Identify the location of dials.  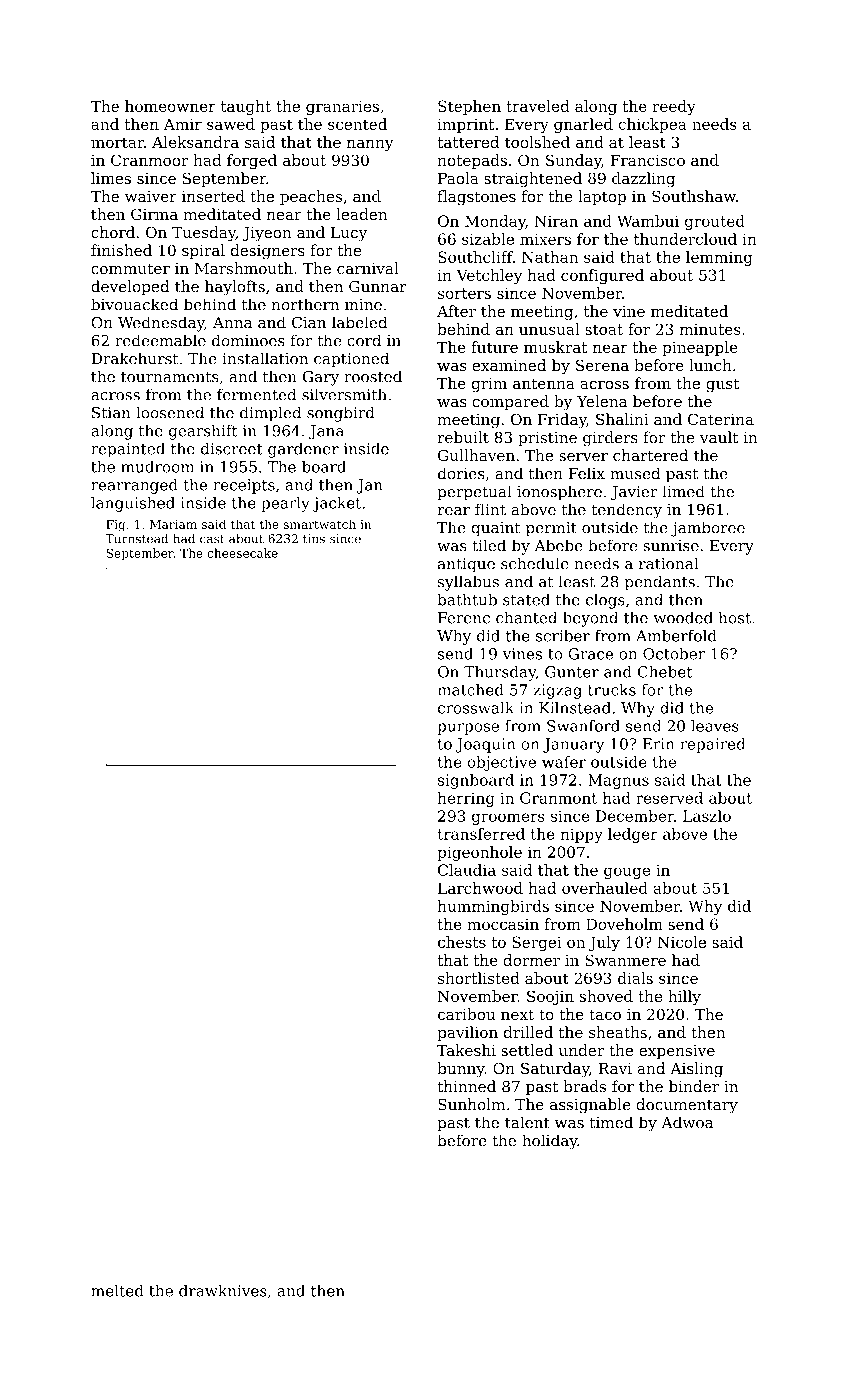
(635, 978).
